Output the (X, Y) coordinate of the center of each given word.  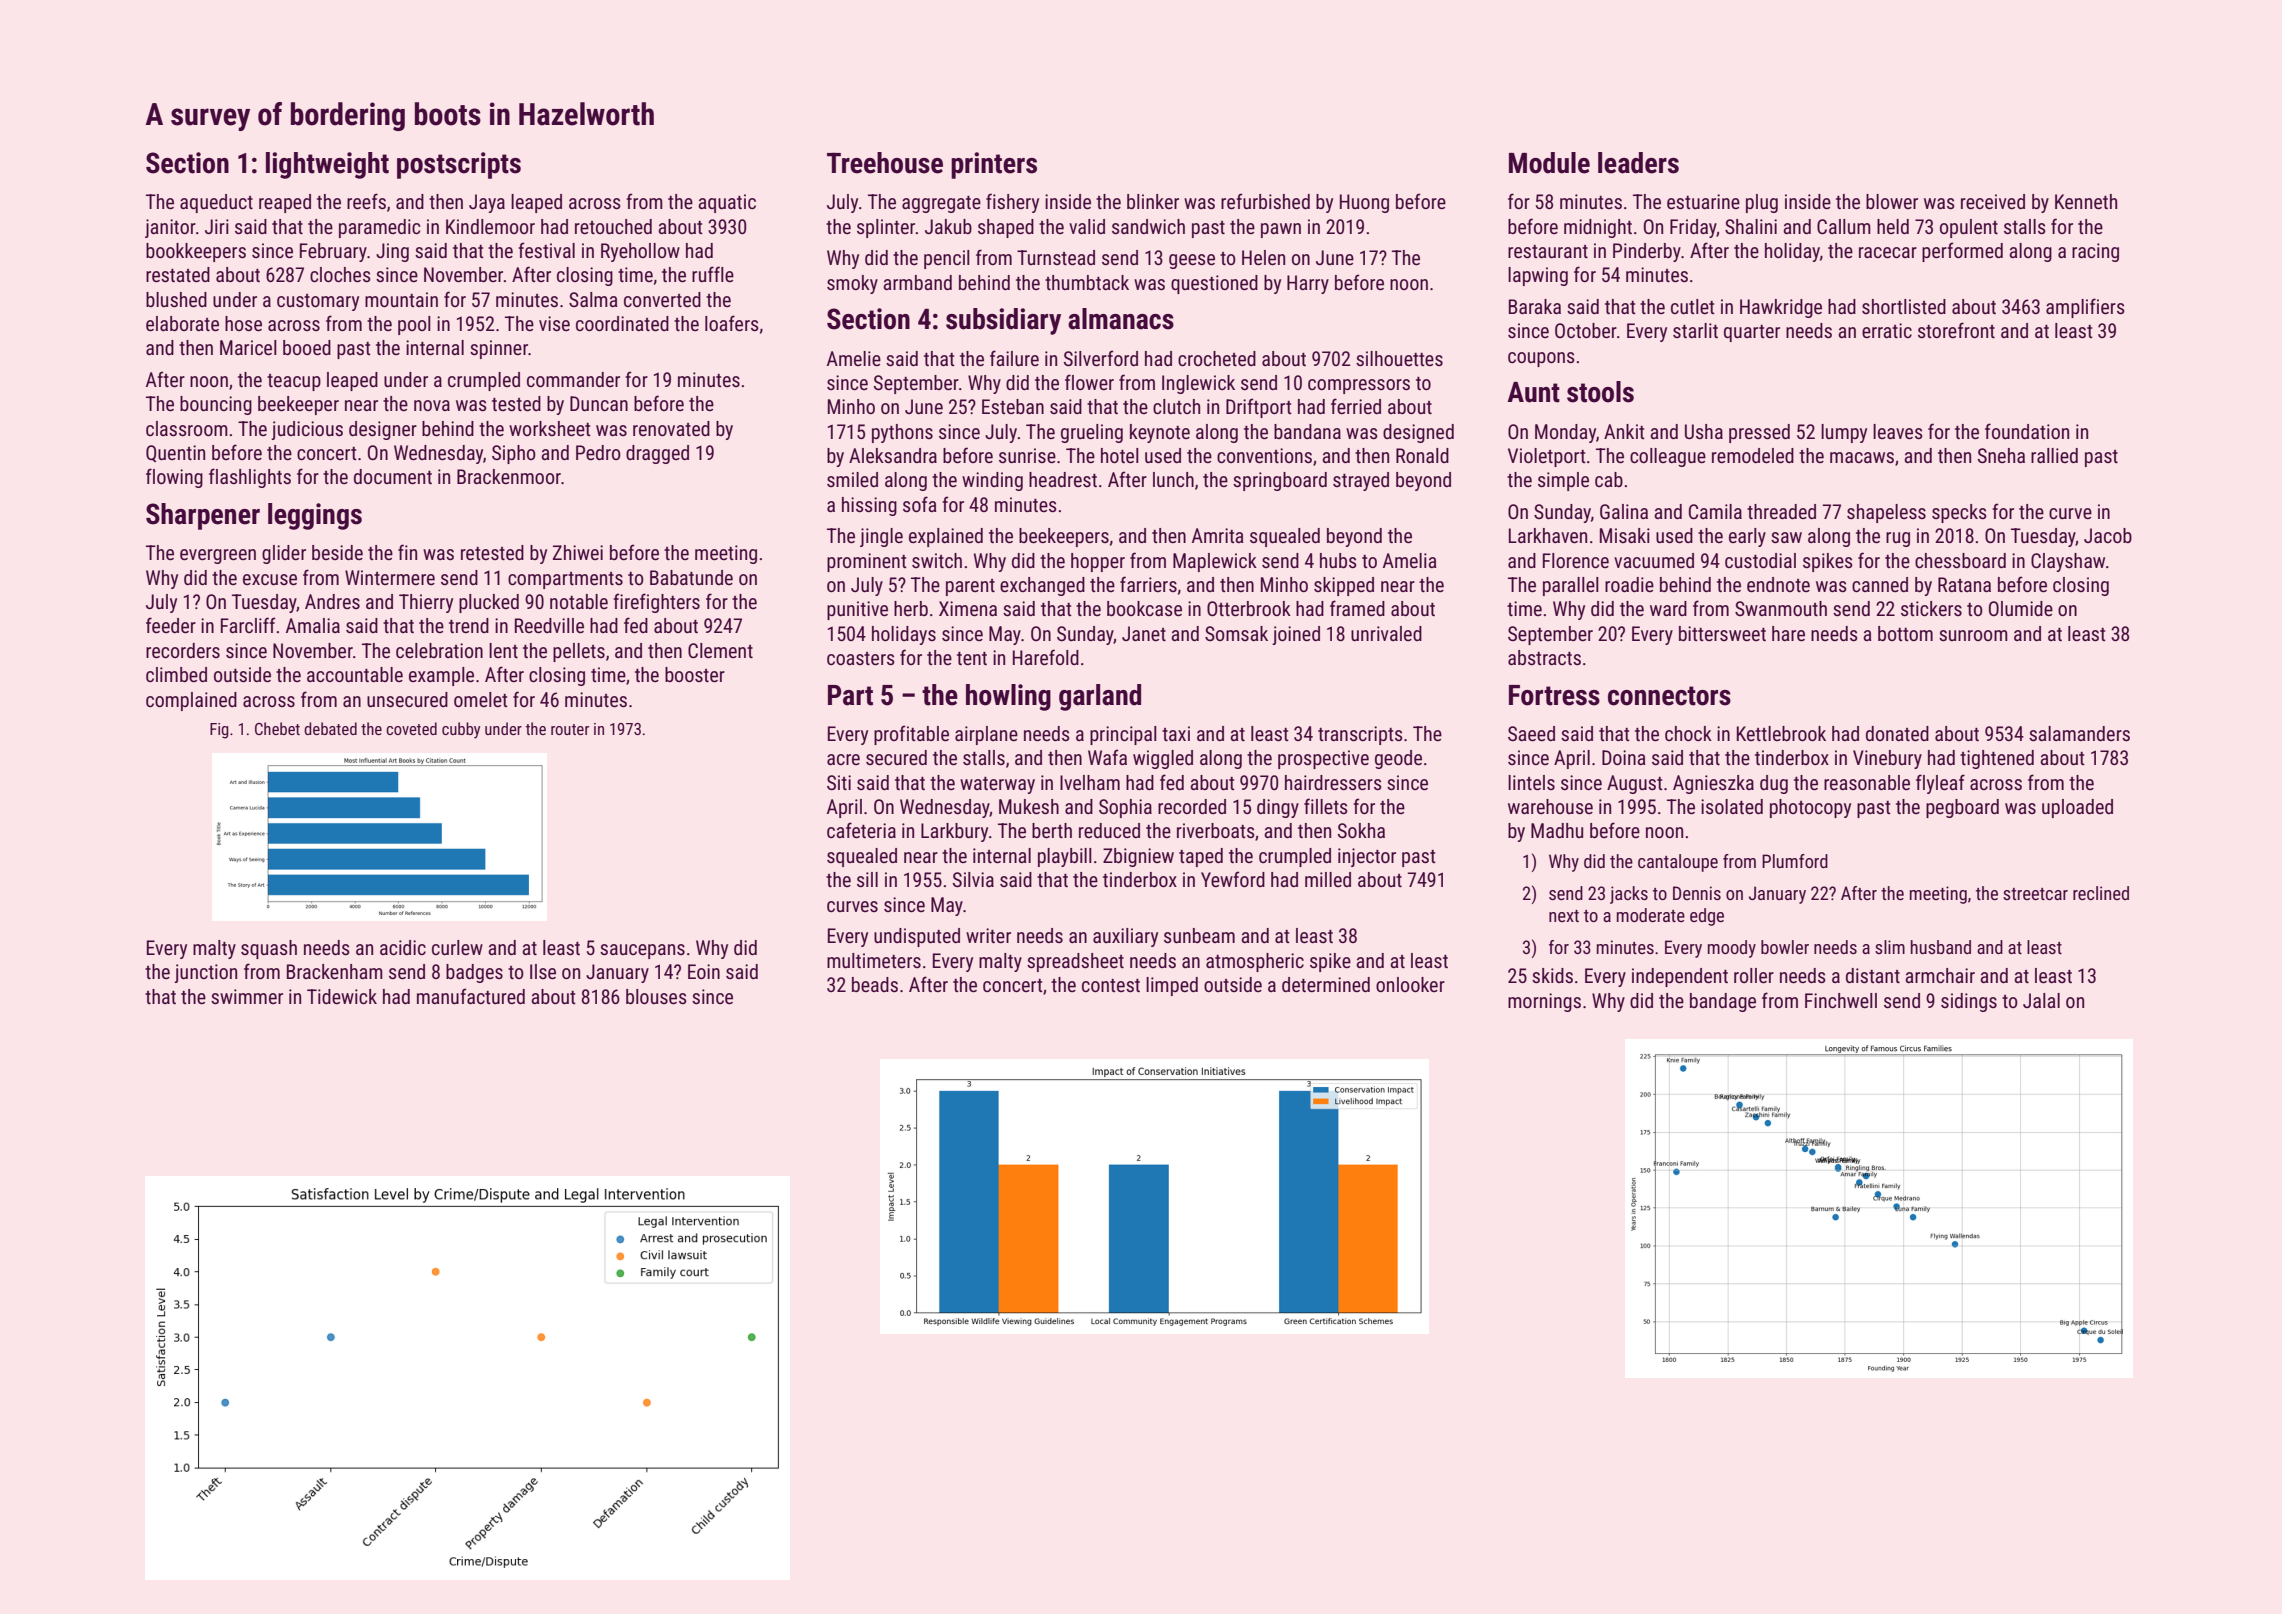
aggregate (941, 204)
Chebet (277, 728)
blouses (656, 996)
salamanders (2079, 733)
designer (383, 430)
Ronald (1422, 455)
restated (178, 274)
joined (1296, 635)
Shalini (1751, 226)
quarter (1752, 333)
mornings (1544, 1002)
